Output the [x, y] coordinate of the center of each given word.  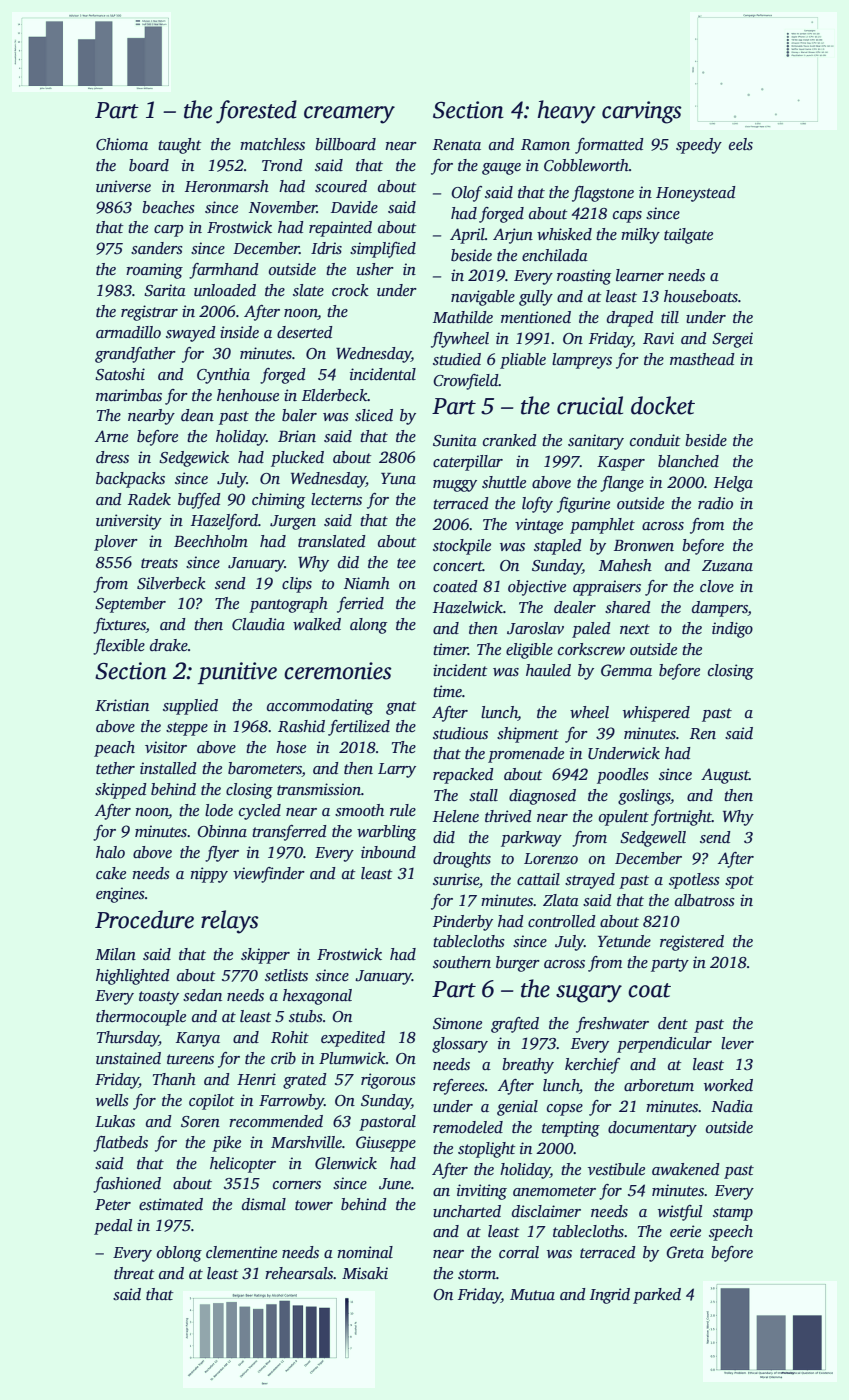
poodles [623, 776]
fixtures [119, 626]
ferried [360, 605]
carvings [642, 112]
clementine [241, 1252]
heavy [567, 112]
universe [123, 186]
